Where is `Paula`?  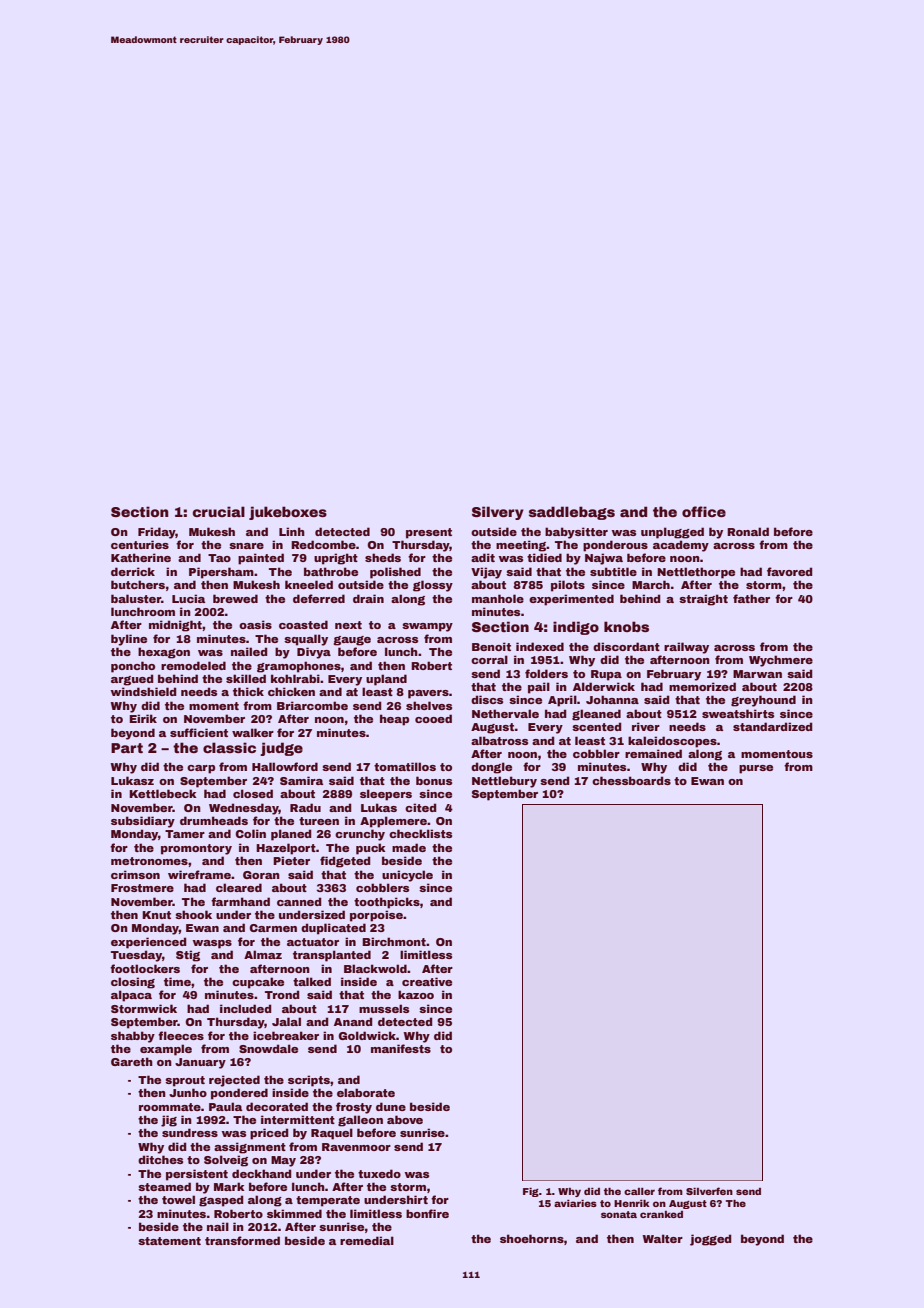 Paula is located at coordinates (225, 1106).
